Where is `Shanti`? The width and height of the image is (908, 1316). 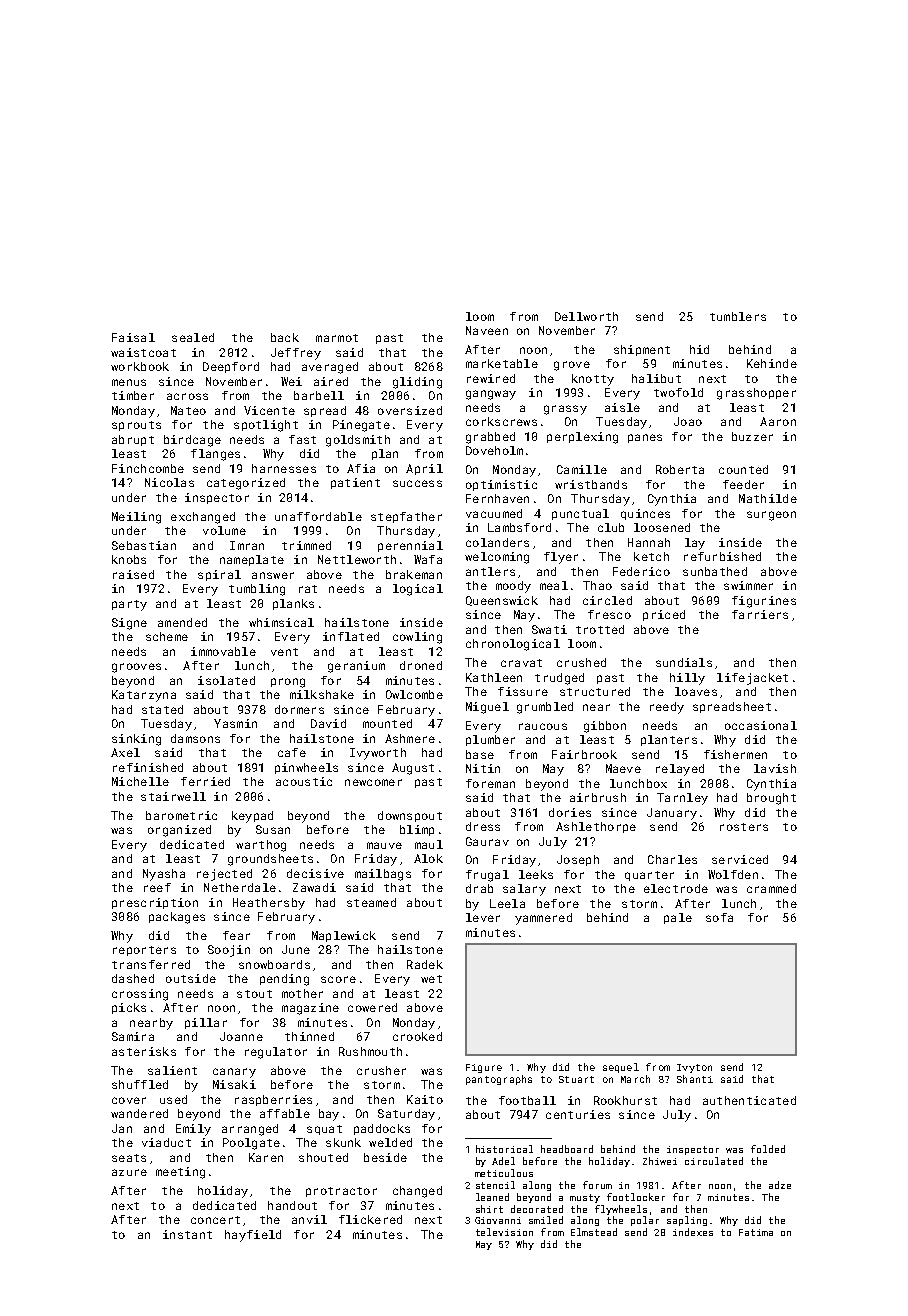
Shanti is located at coordinates (695, 1079).
